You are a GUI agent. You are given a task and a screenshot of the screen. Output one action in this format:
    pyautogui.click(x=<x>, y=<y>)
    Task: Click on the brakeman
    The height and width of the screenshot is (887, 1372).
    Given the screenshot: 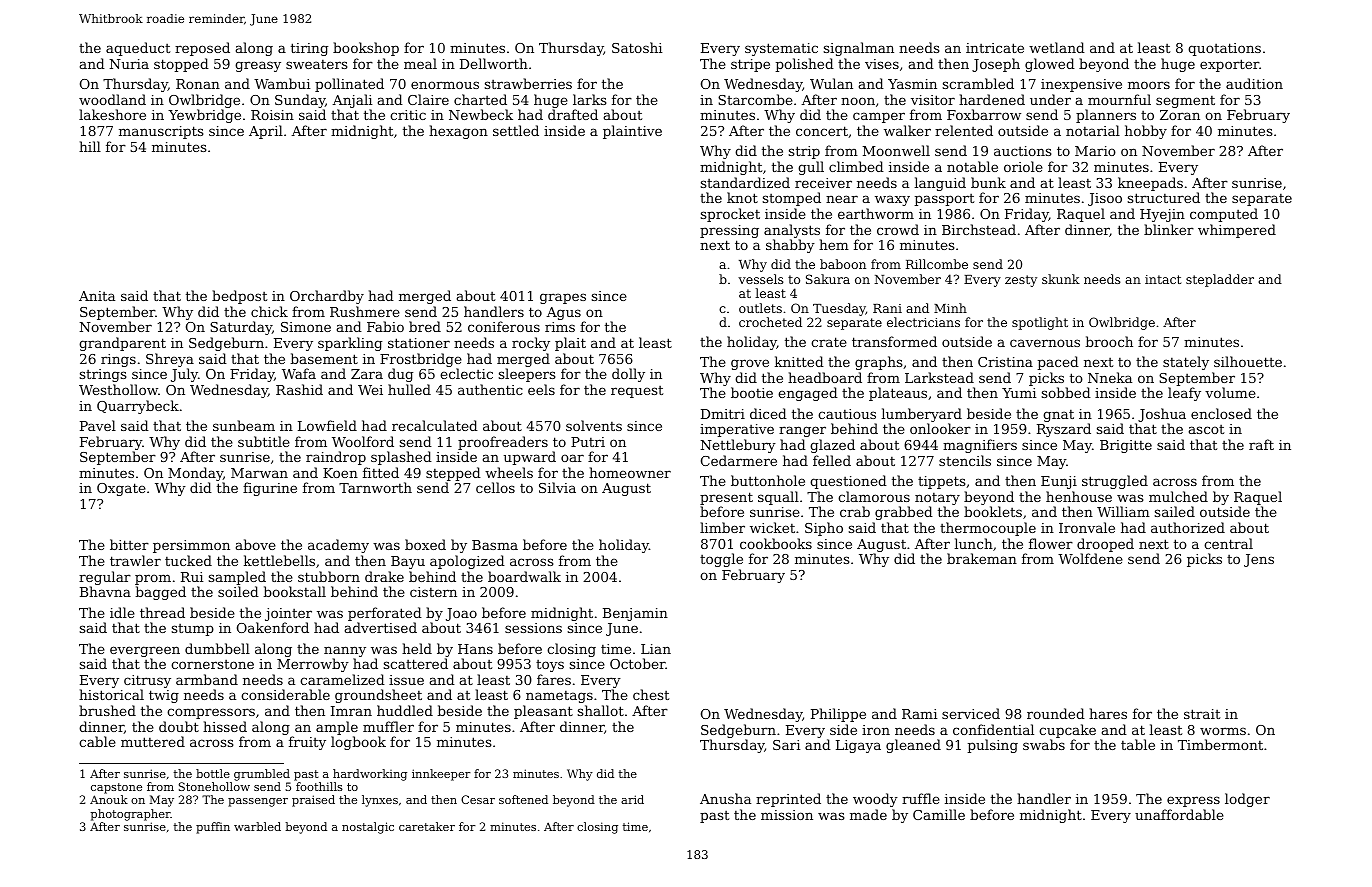 What is the action you would take?
    pyautogui.click(x=982, y=558)
